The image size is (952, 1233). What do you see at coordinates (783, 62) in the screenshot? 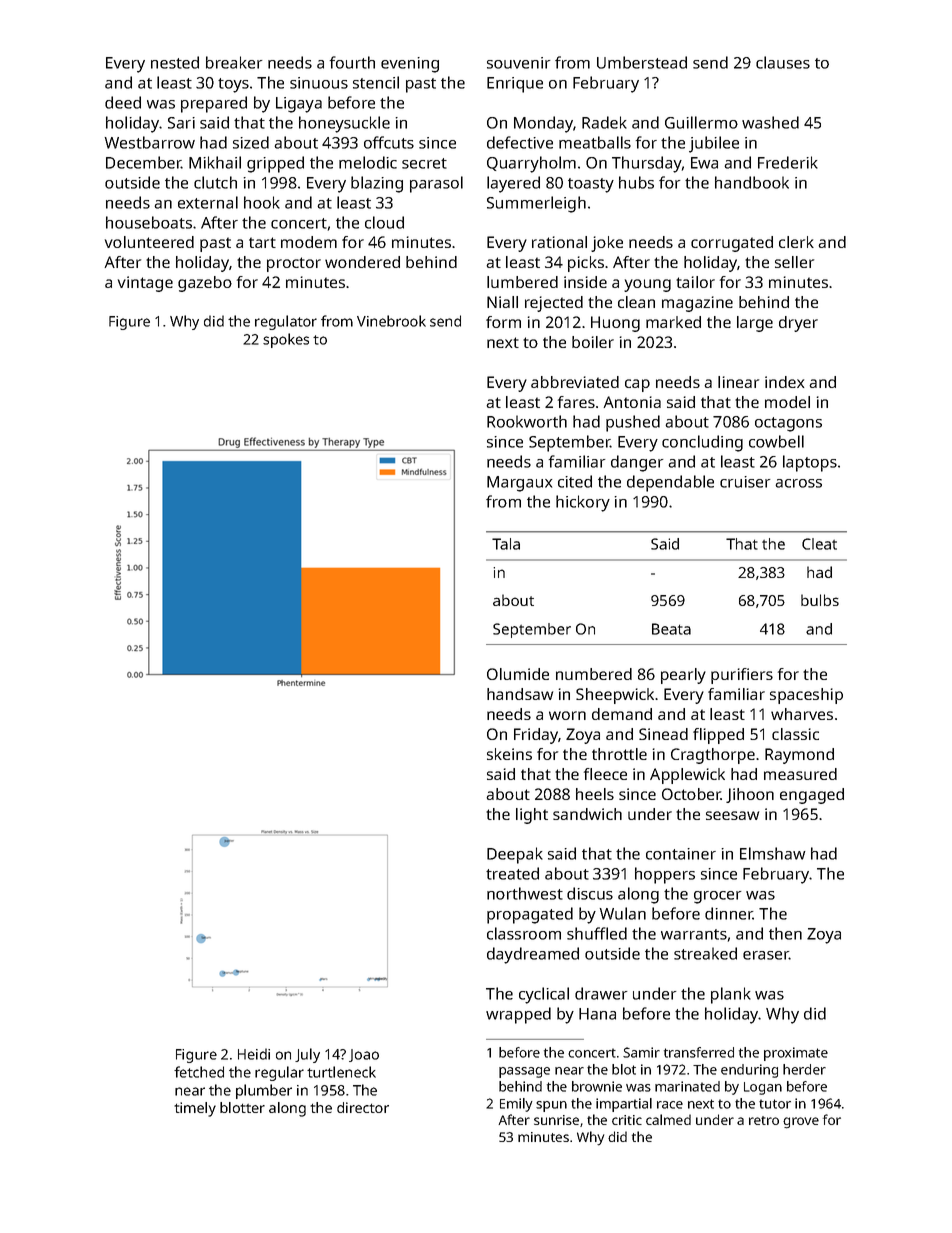
I see `clauses` at bounding box center [783, 62].
